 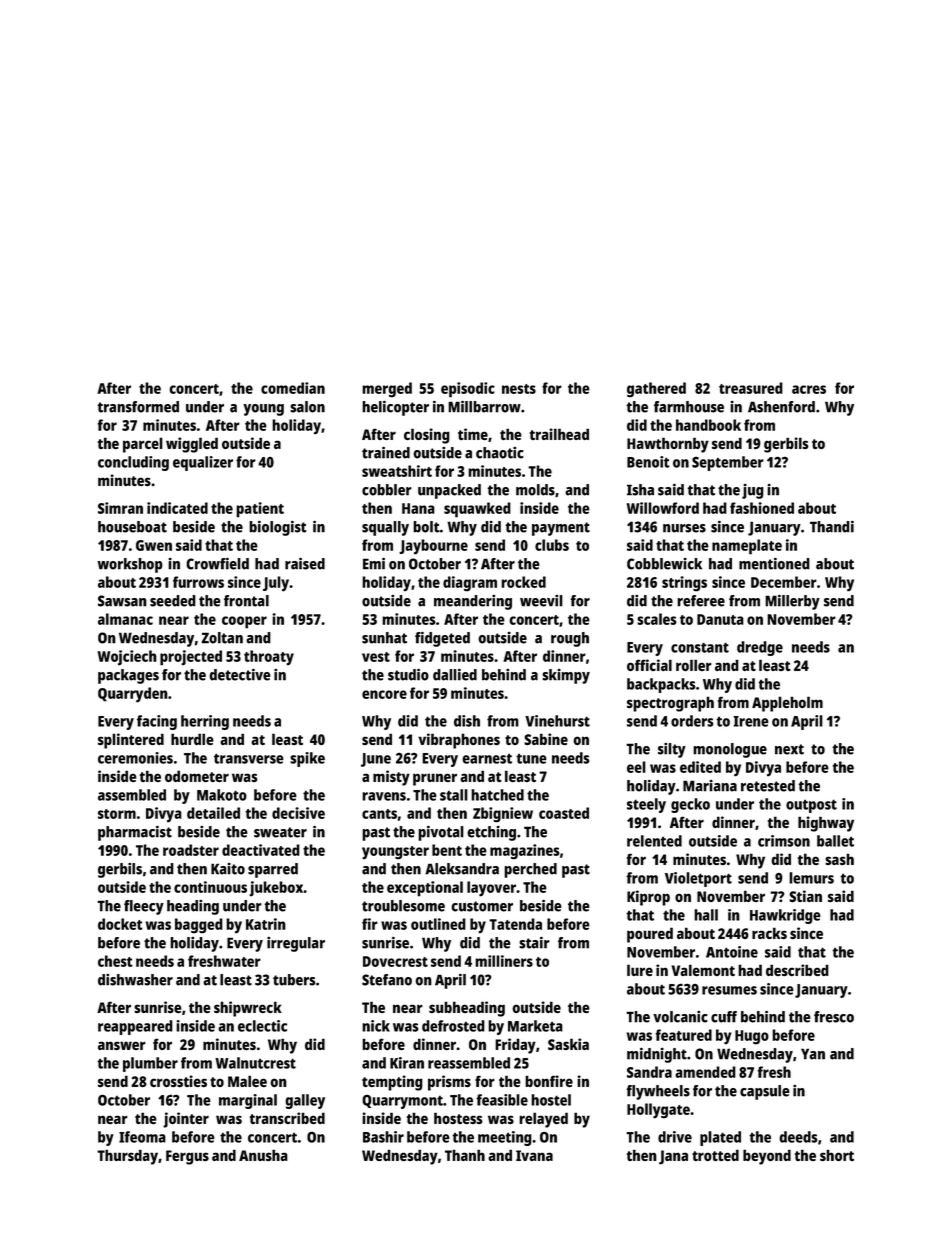 I want to click on dredge, so click(x=760, y=648).
